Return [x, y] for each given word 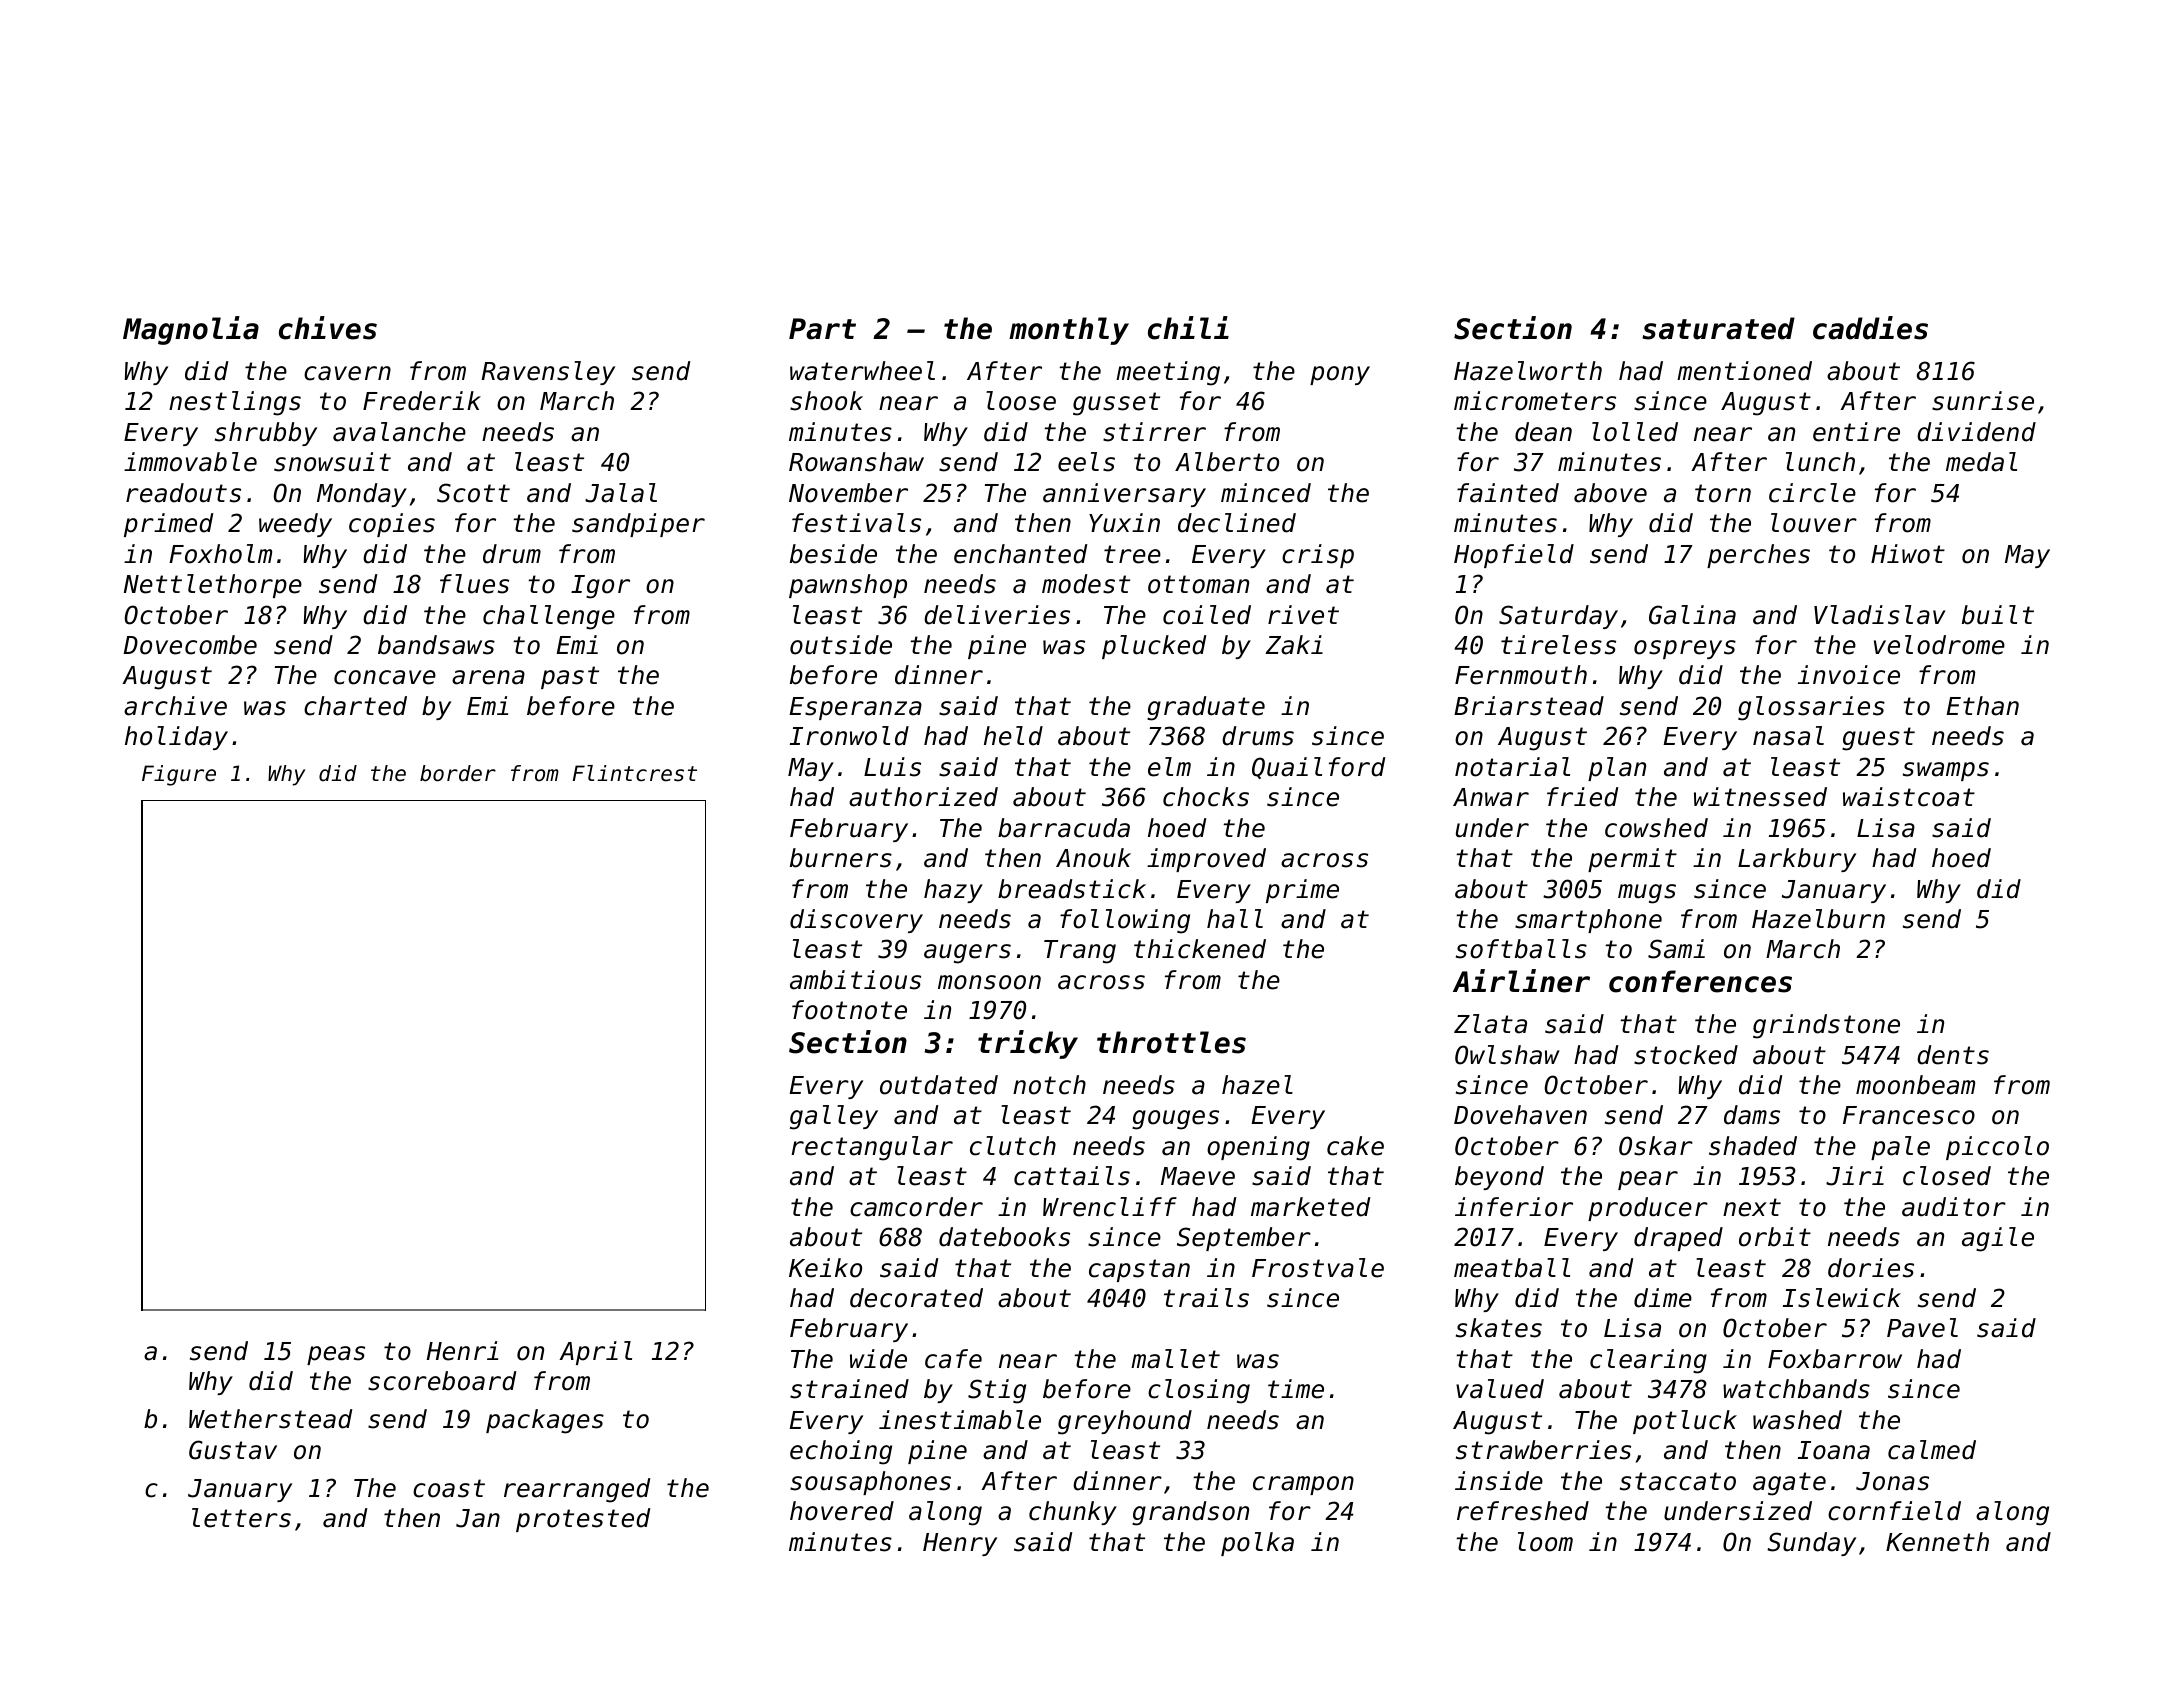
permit [1632, 860]
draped [1678, 1239]
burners [841, 858]
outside [841, 645]
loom [1545, 1542]
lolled [1635, 432]
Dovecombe [190, 645]
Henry [960, 1544]
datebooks [1004, 1237]
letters [241, 1518]
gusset [1116, 404]
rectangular [872, 1148]
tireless [1558, 645]
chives [328, 328]
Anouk [1093, 858]
